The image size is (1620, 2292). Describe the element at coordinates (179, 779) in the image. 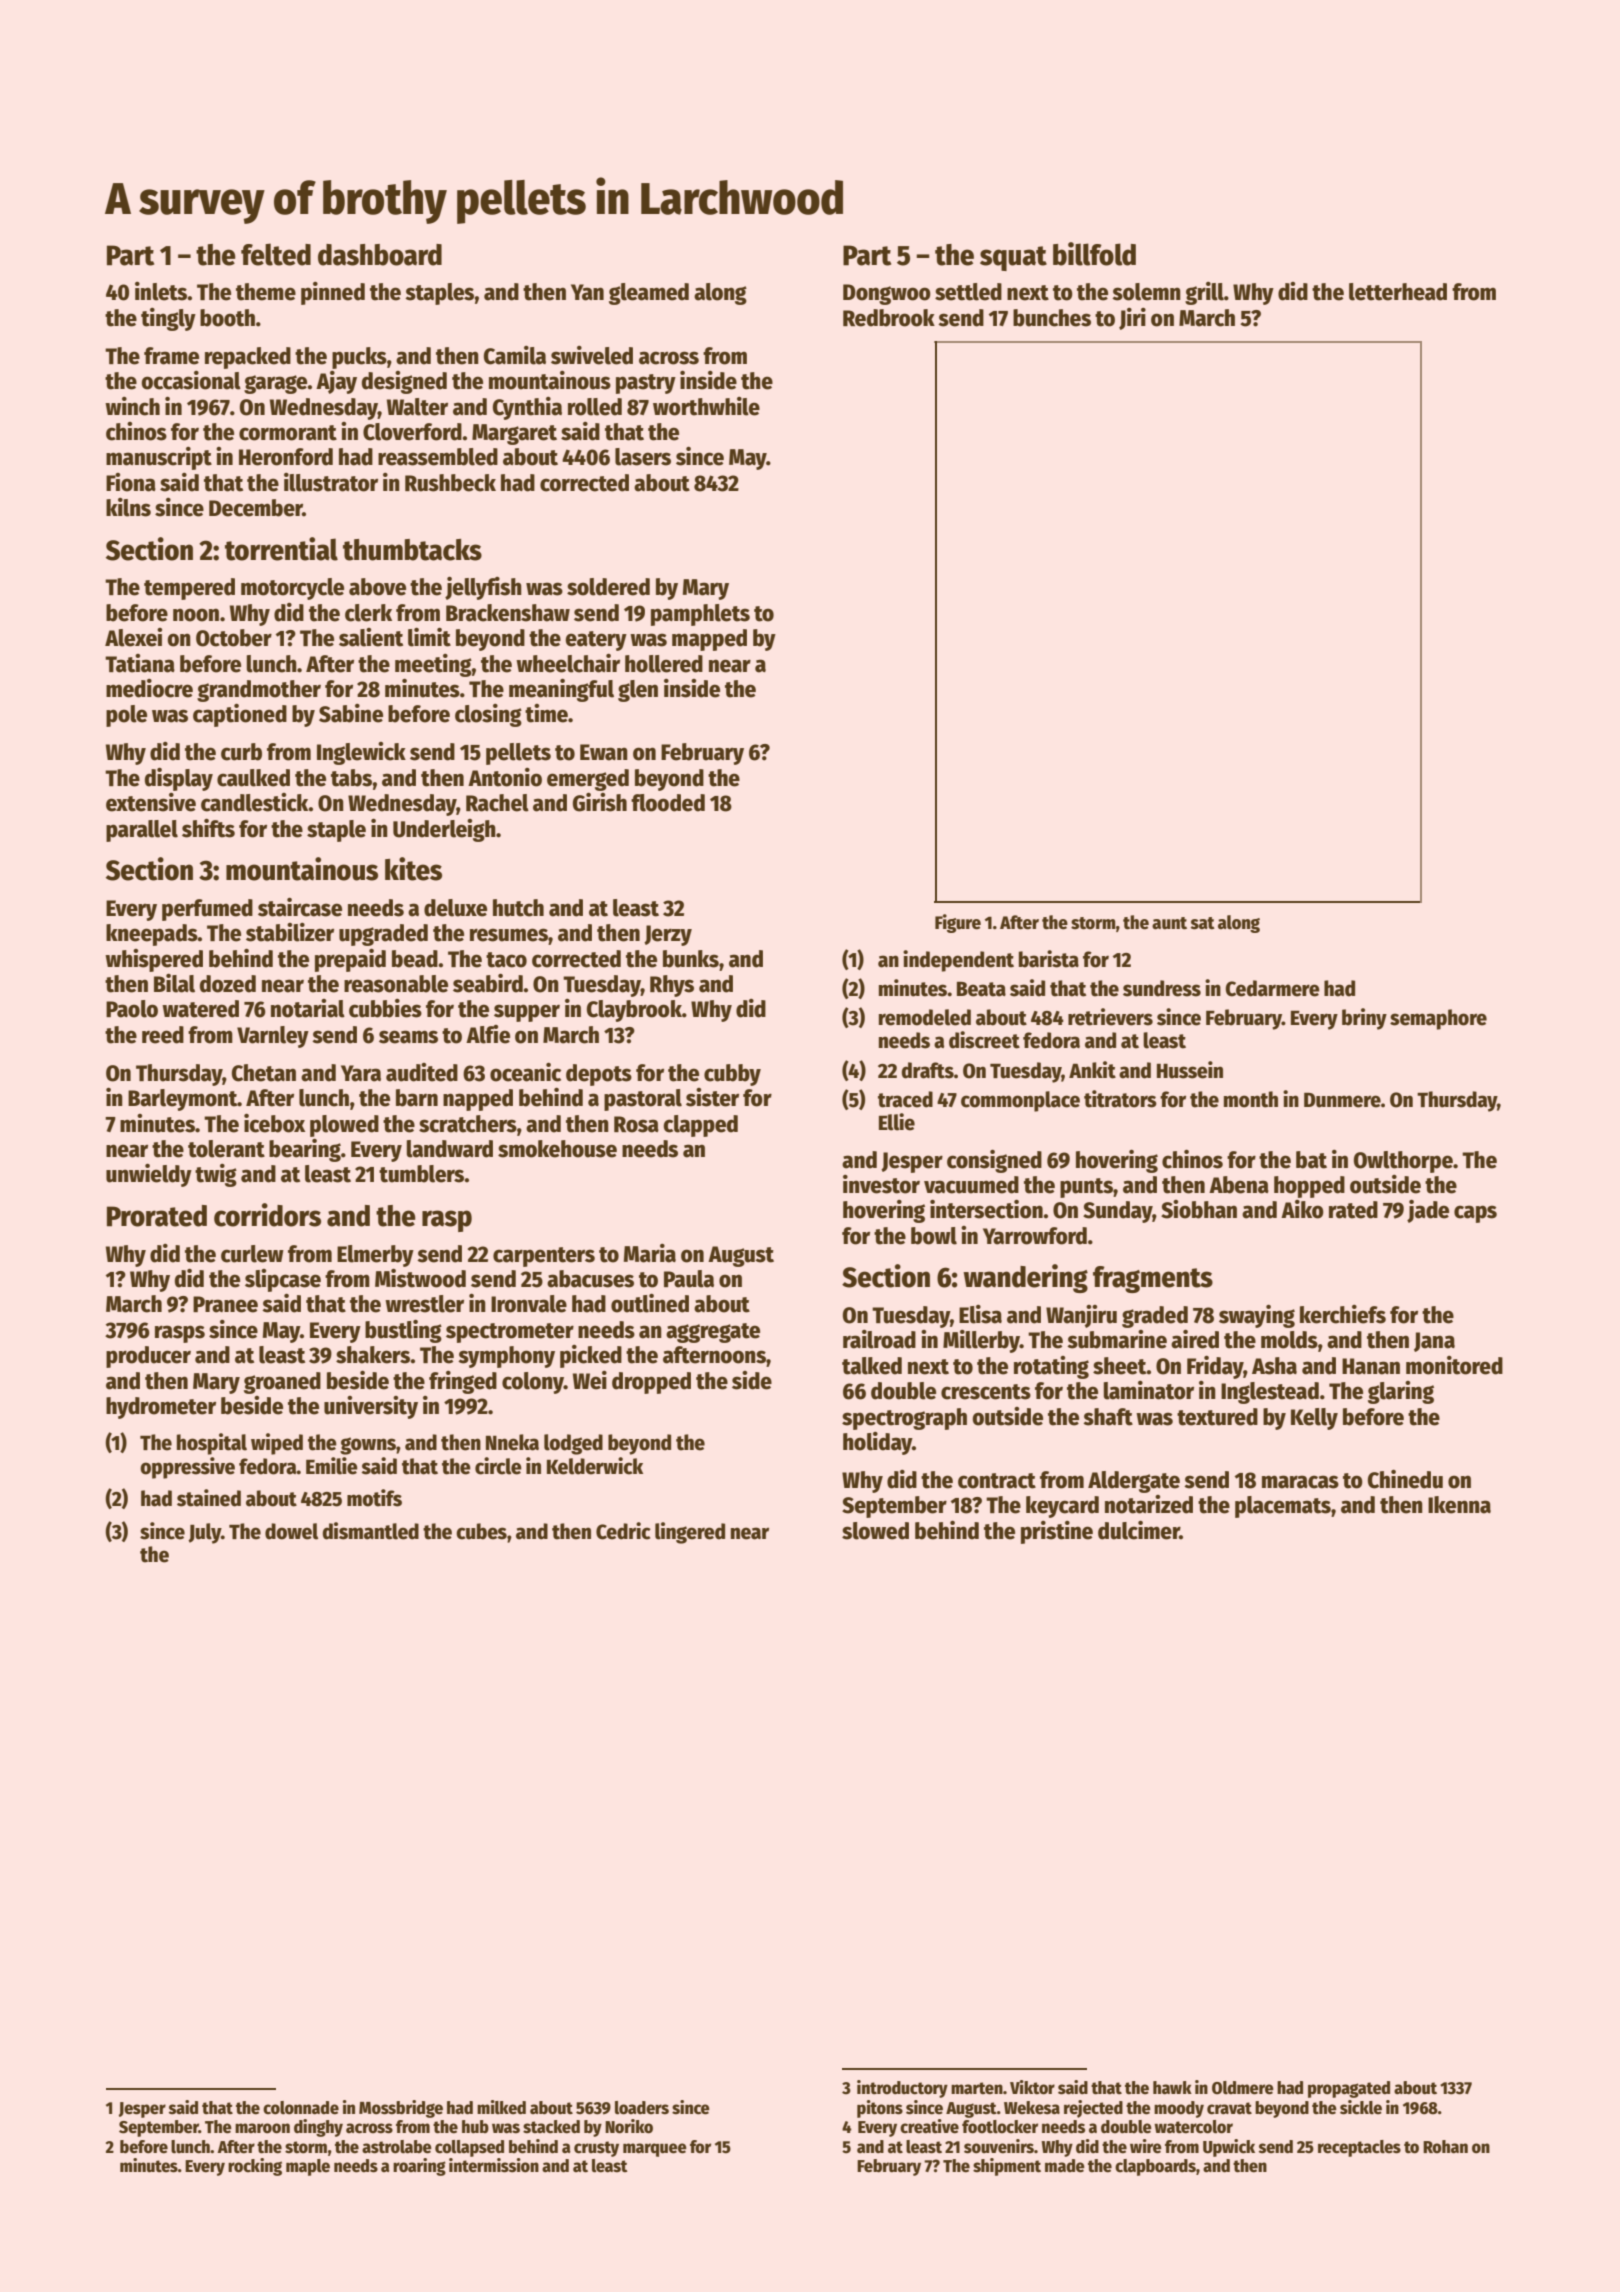

I see `display` at that location.
